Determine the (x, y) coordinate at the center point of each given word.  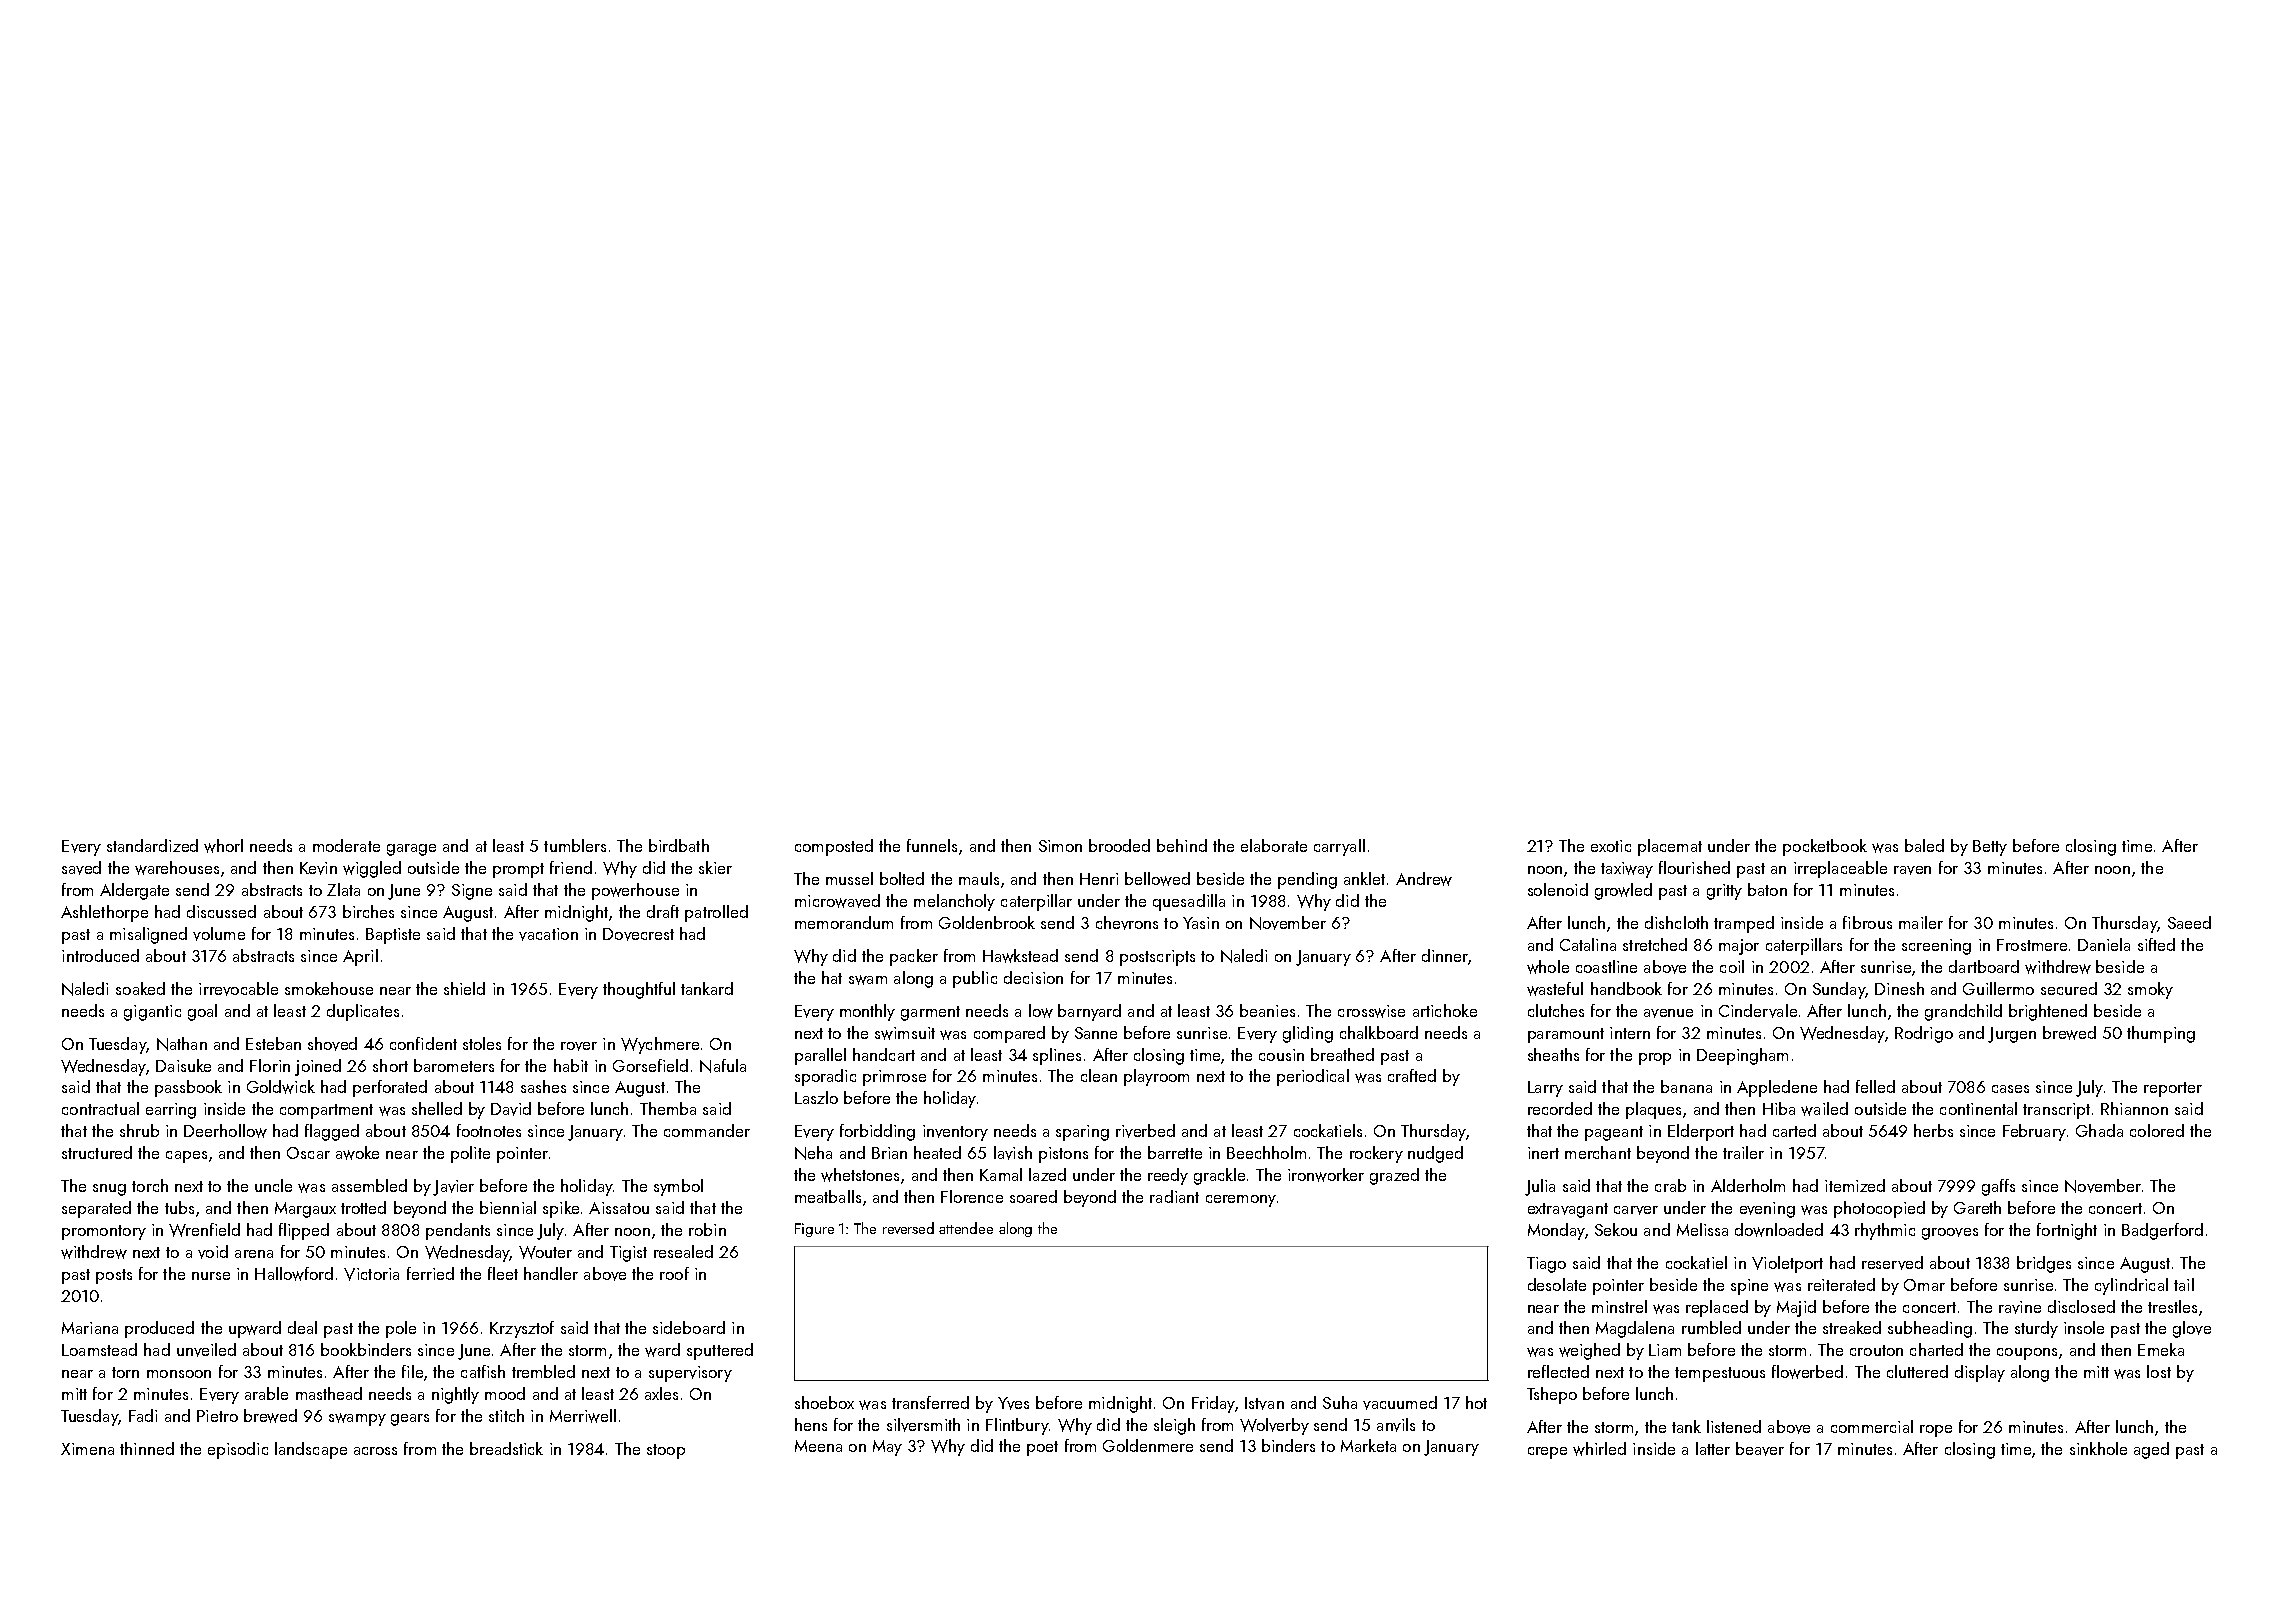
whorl (223, 846)
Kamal (1001, 1174)
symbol (678, 1187)
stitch (506, 1415)
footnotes (489, 1130)
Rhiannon (2134, 1108)
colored (2157, 1130)
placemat (1670, 847)
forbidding (877, 1132)
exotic (1611, 846)
